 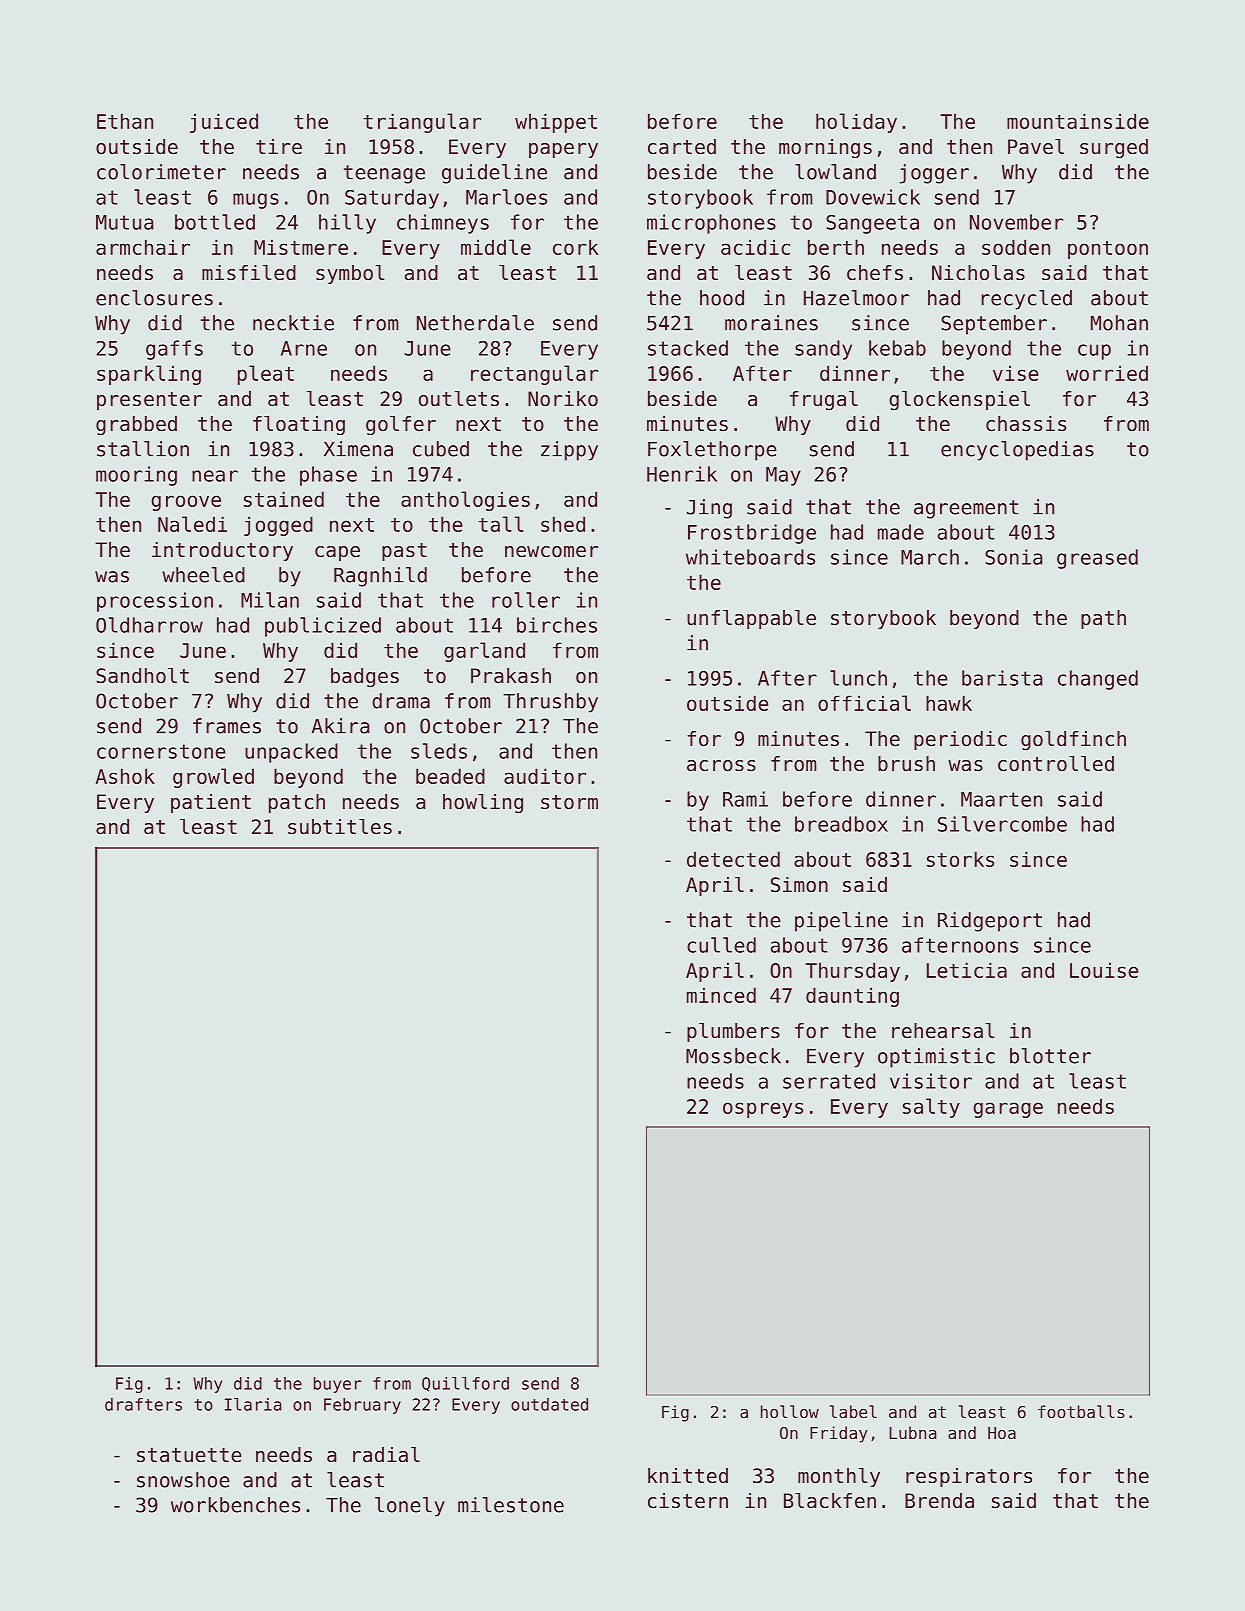 I want to click on cornerstone, so click(x=161, y=751).
